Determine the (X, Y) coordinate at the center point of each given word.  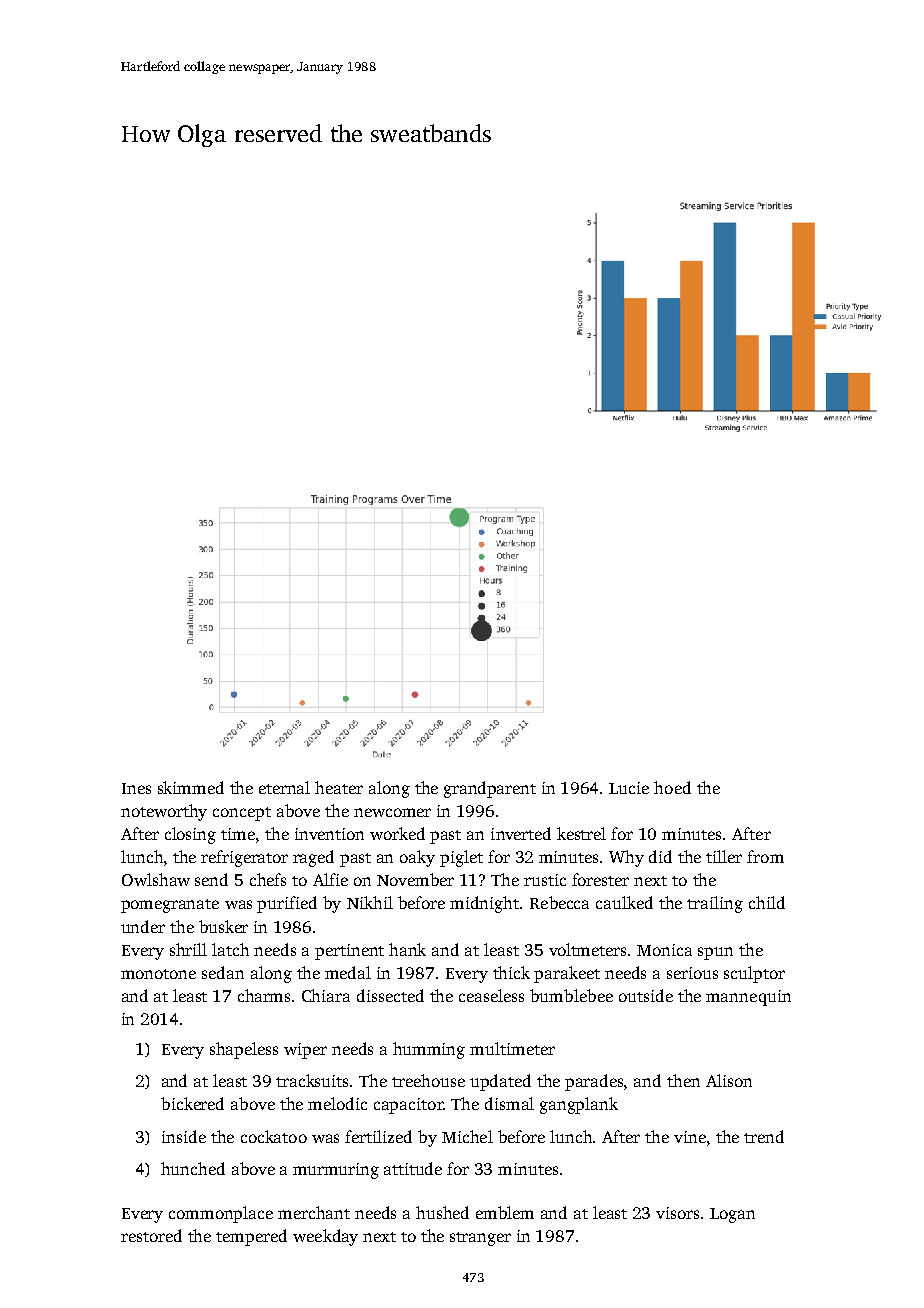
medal (348, 972)
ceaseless (491, 995)
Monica (664, 950)
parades (594, 1082)
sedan (223, 972)
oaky (417, 858)
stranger (480, 1239)
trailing (715, 904)
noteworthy (164, 812)
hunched (193, 1168)
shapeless (244, 1050)
